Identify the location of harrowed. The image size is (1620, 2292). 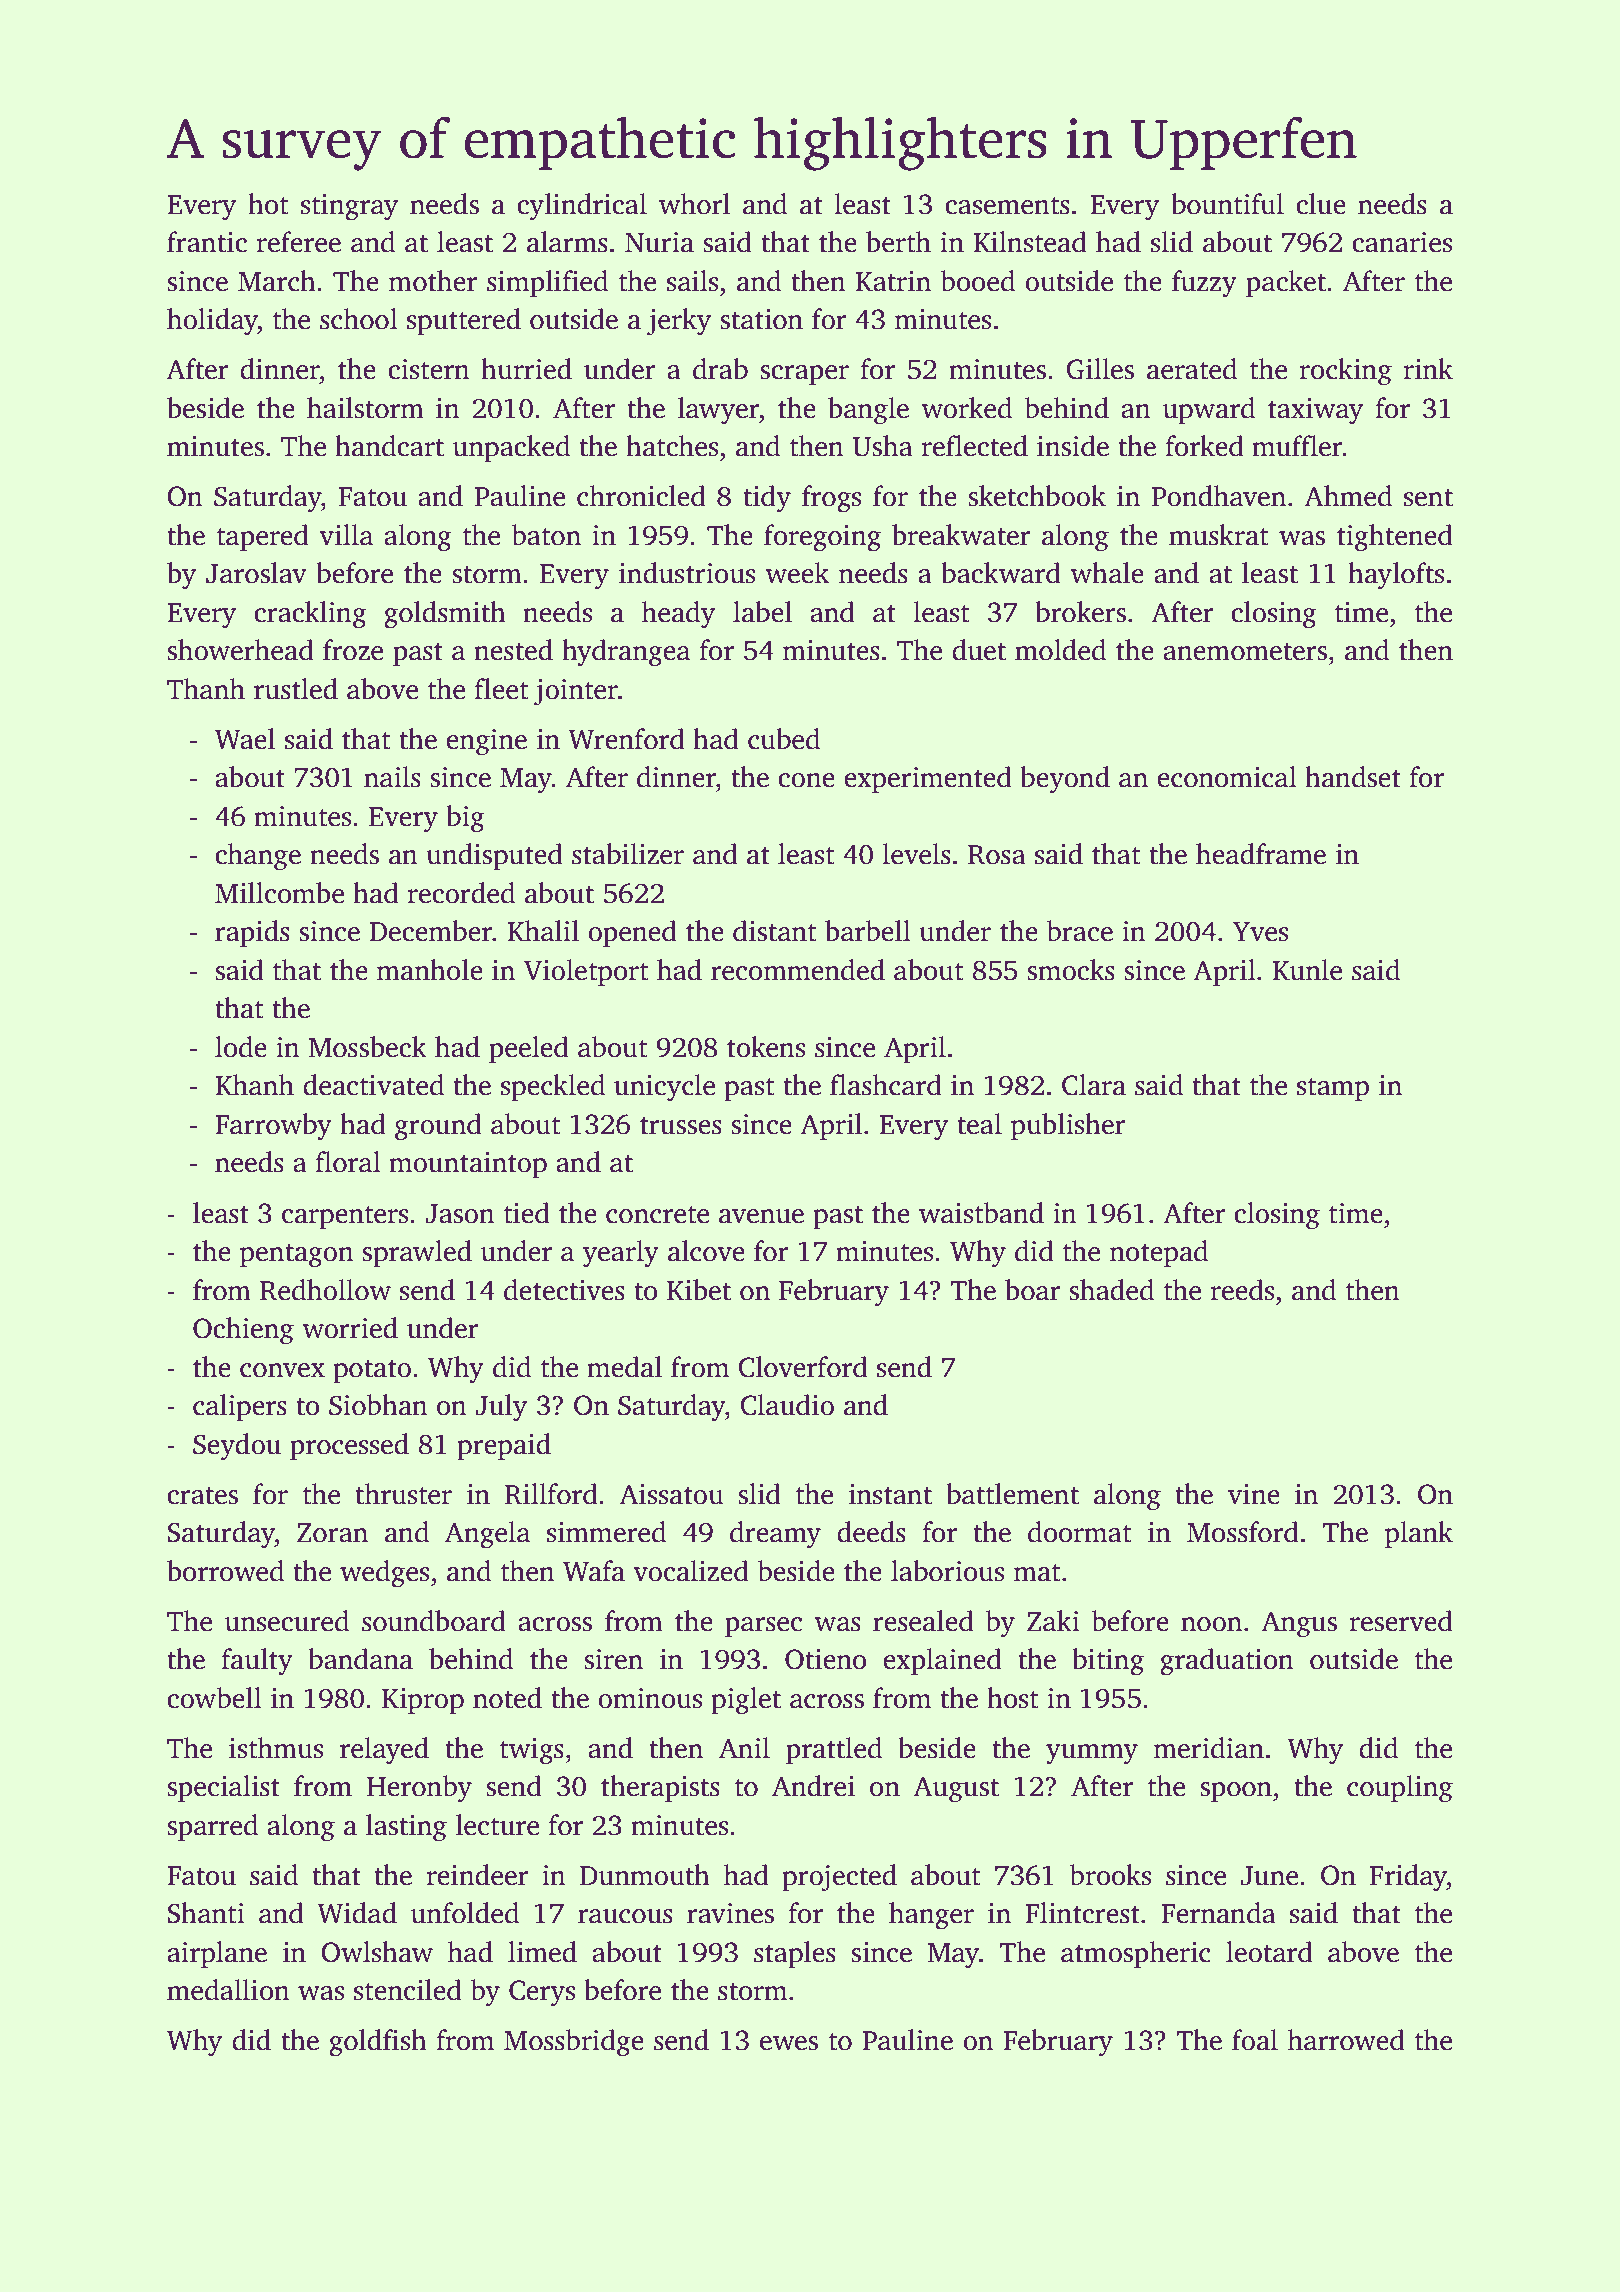
(1346, 2040).
